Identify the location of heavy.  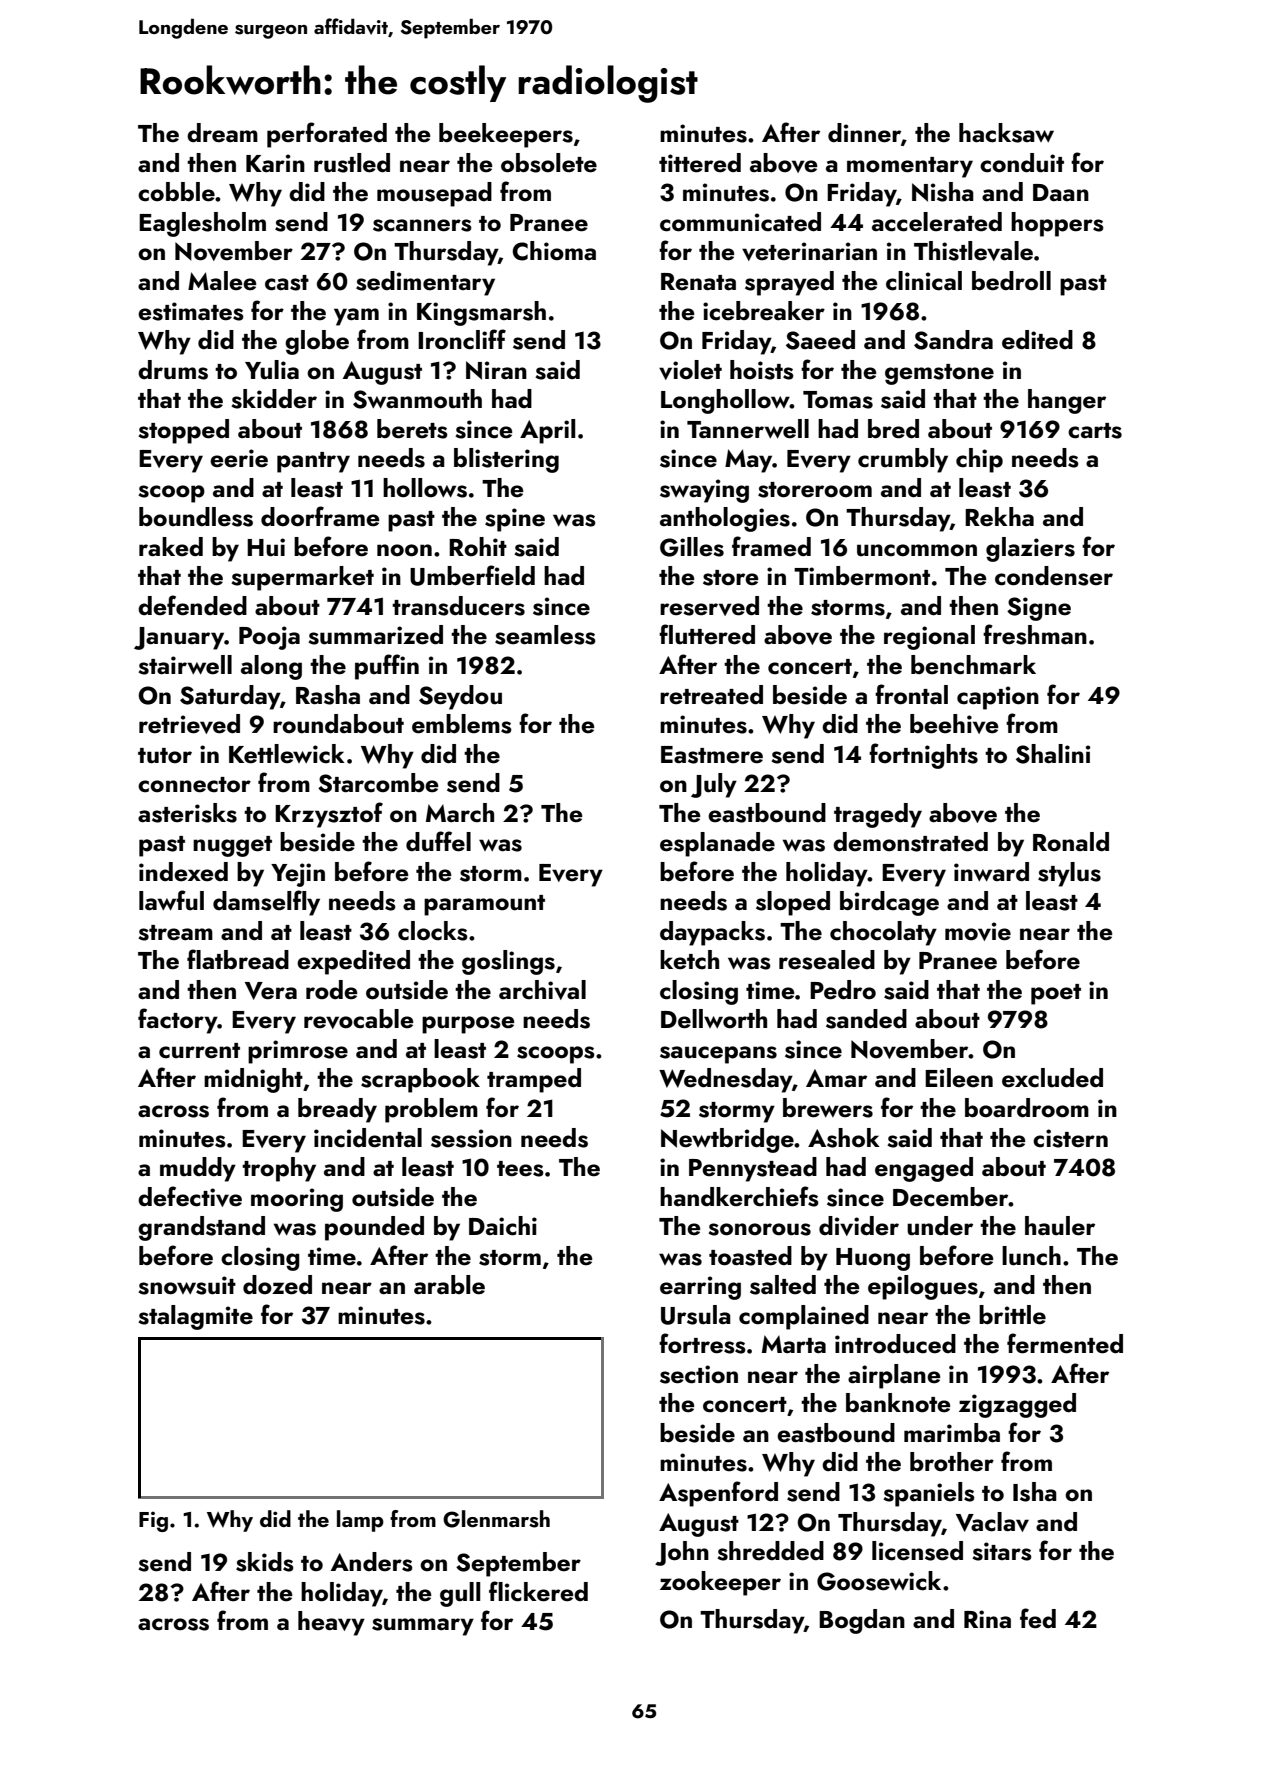
(331, 1623).
